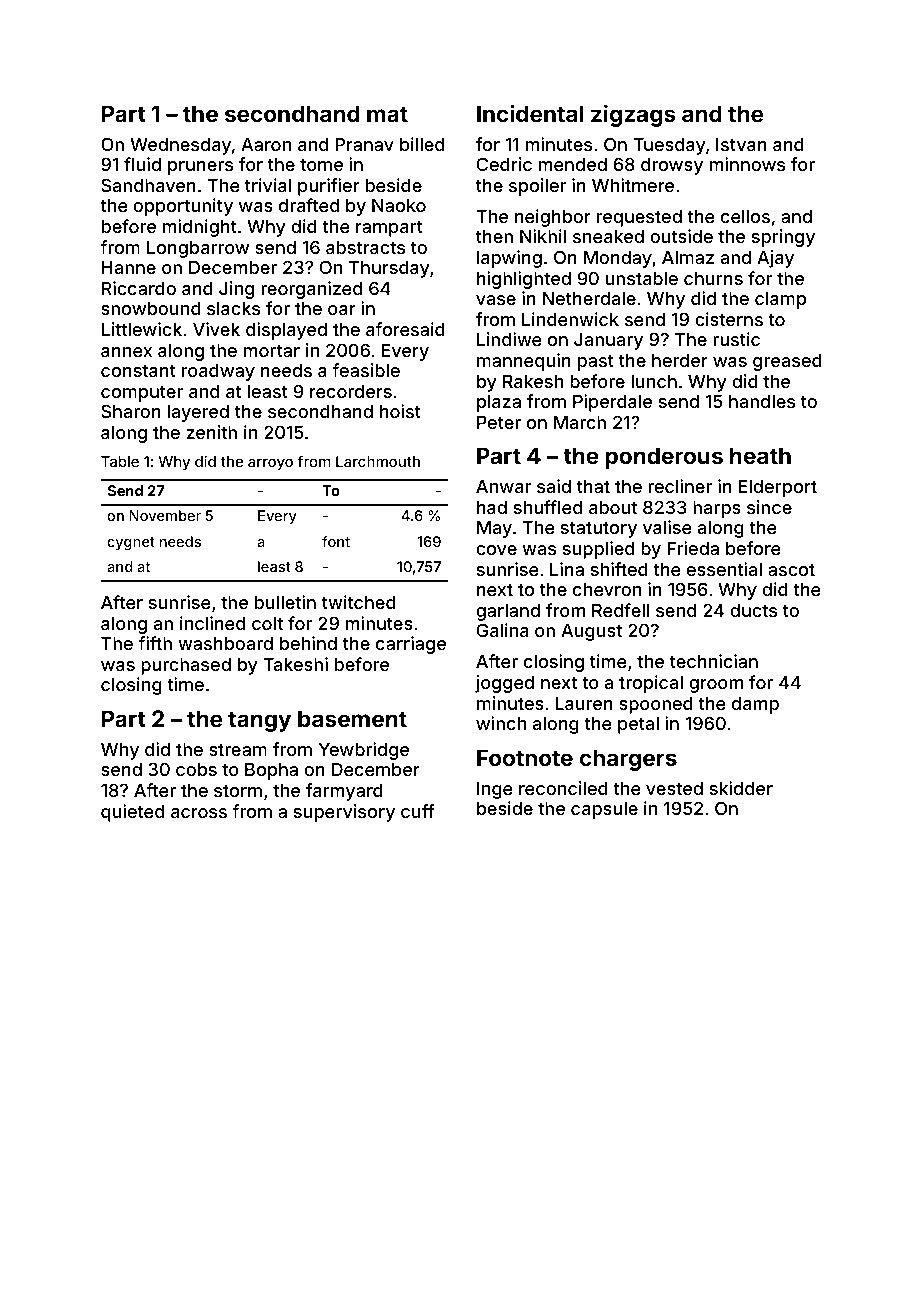 The height and width of the screenshot is (1314, 924). What do you see at coordinates (336, 541) in the screenshot?
I see `font` at bounding box center [336, 541].
